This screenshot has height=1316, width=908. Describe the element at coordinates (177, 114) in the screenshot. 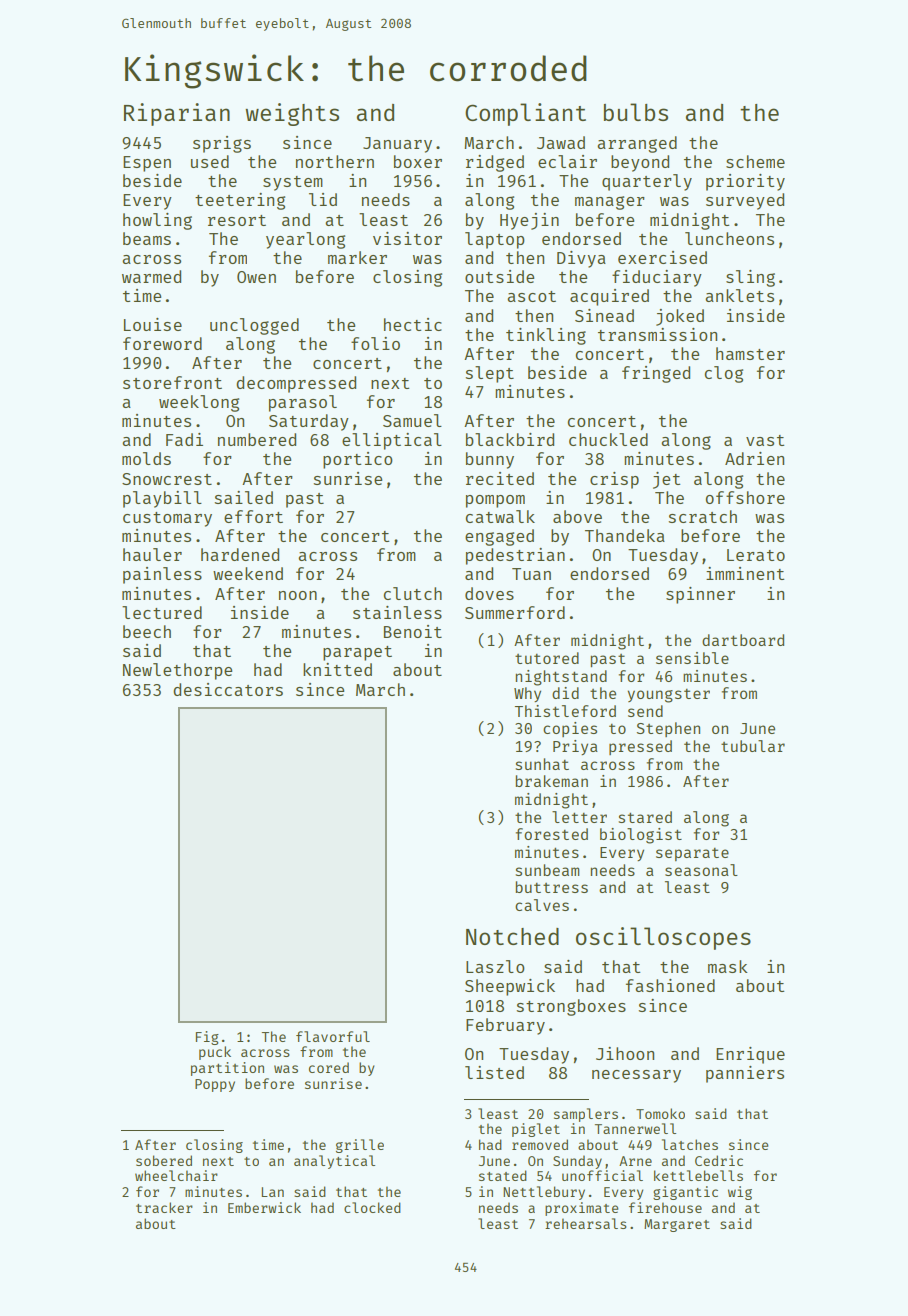

I see `Riparian` at that location.
